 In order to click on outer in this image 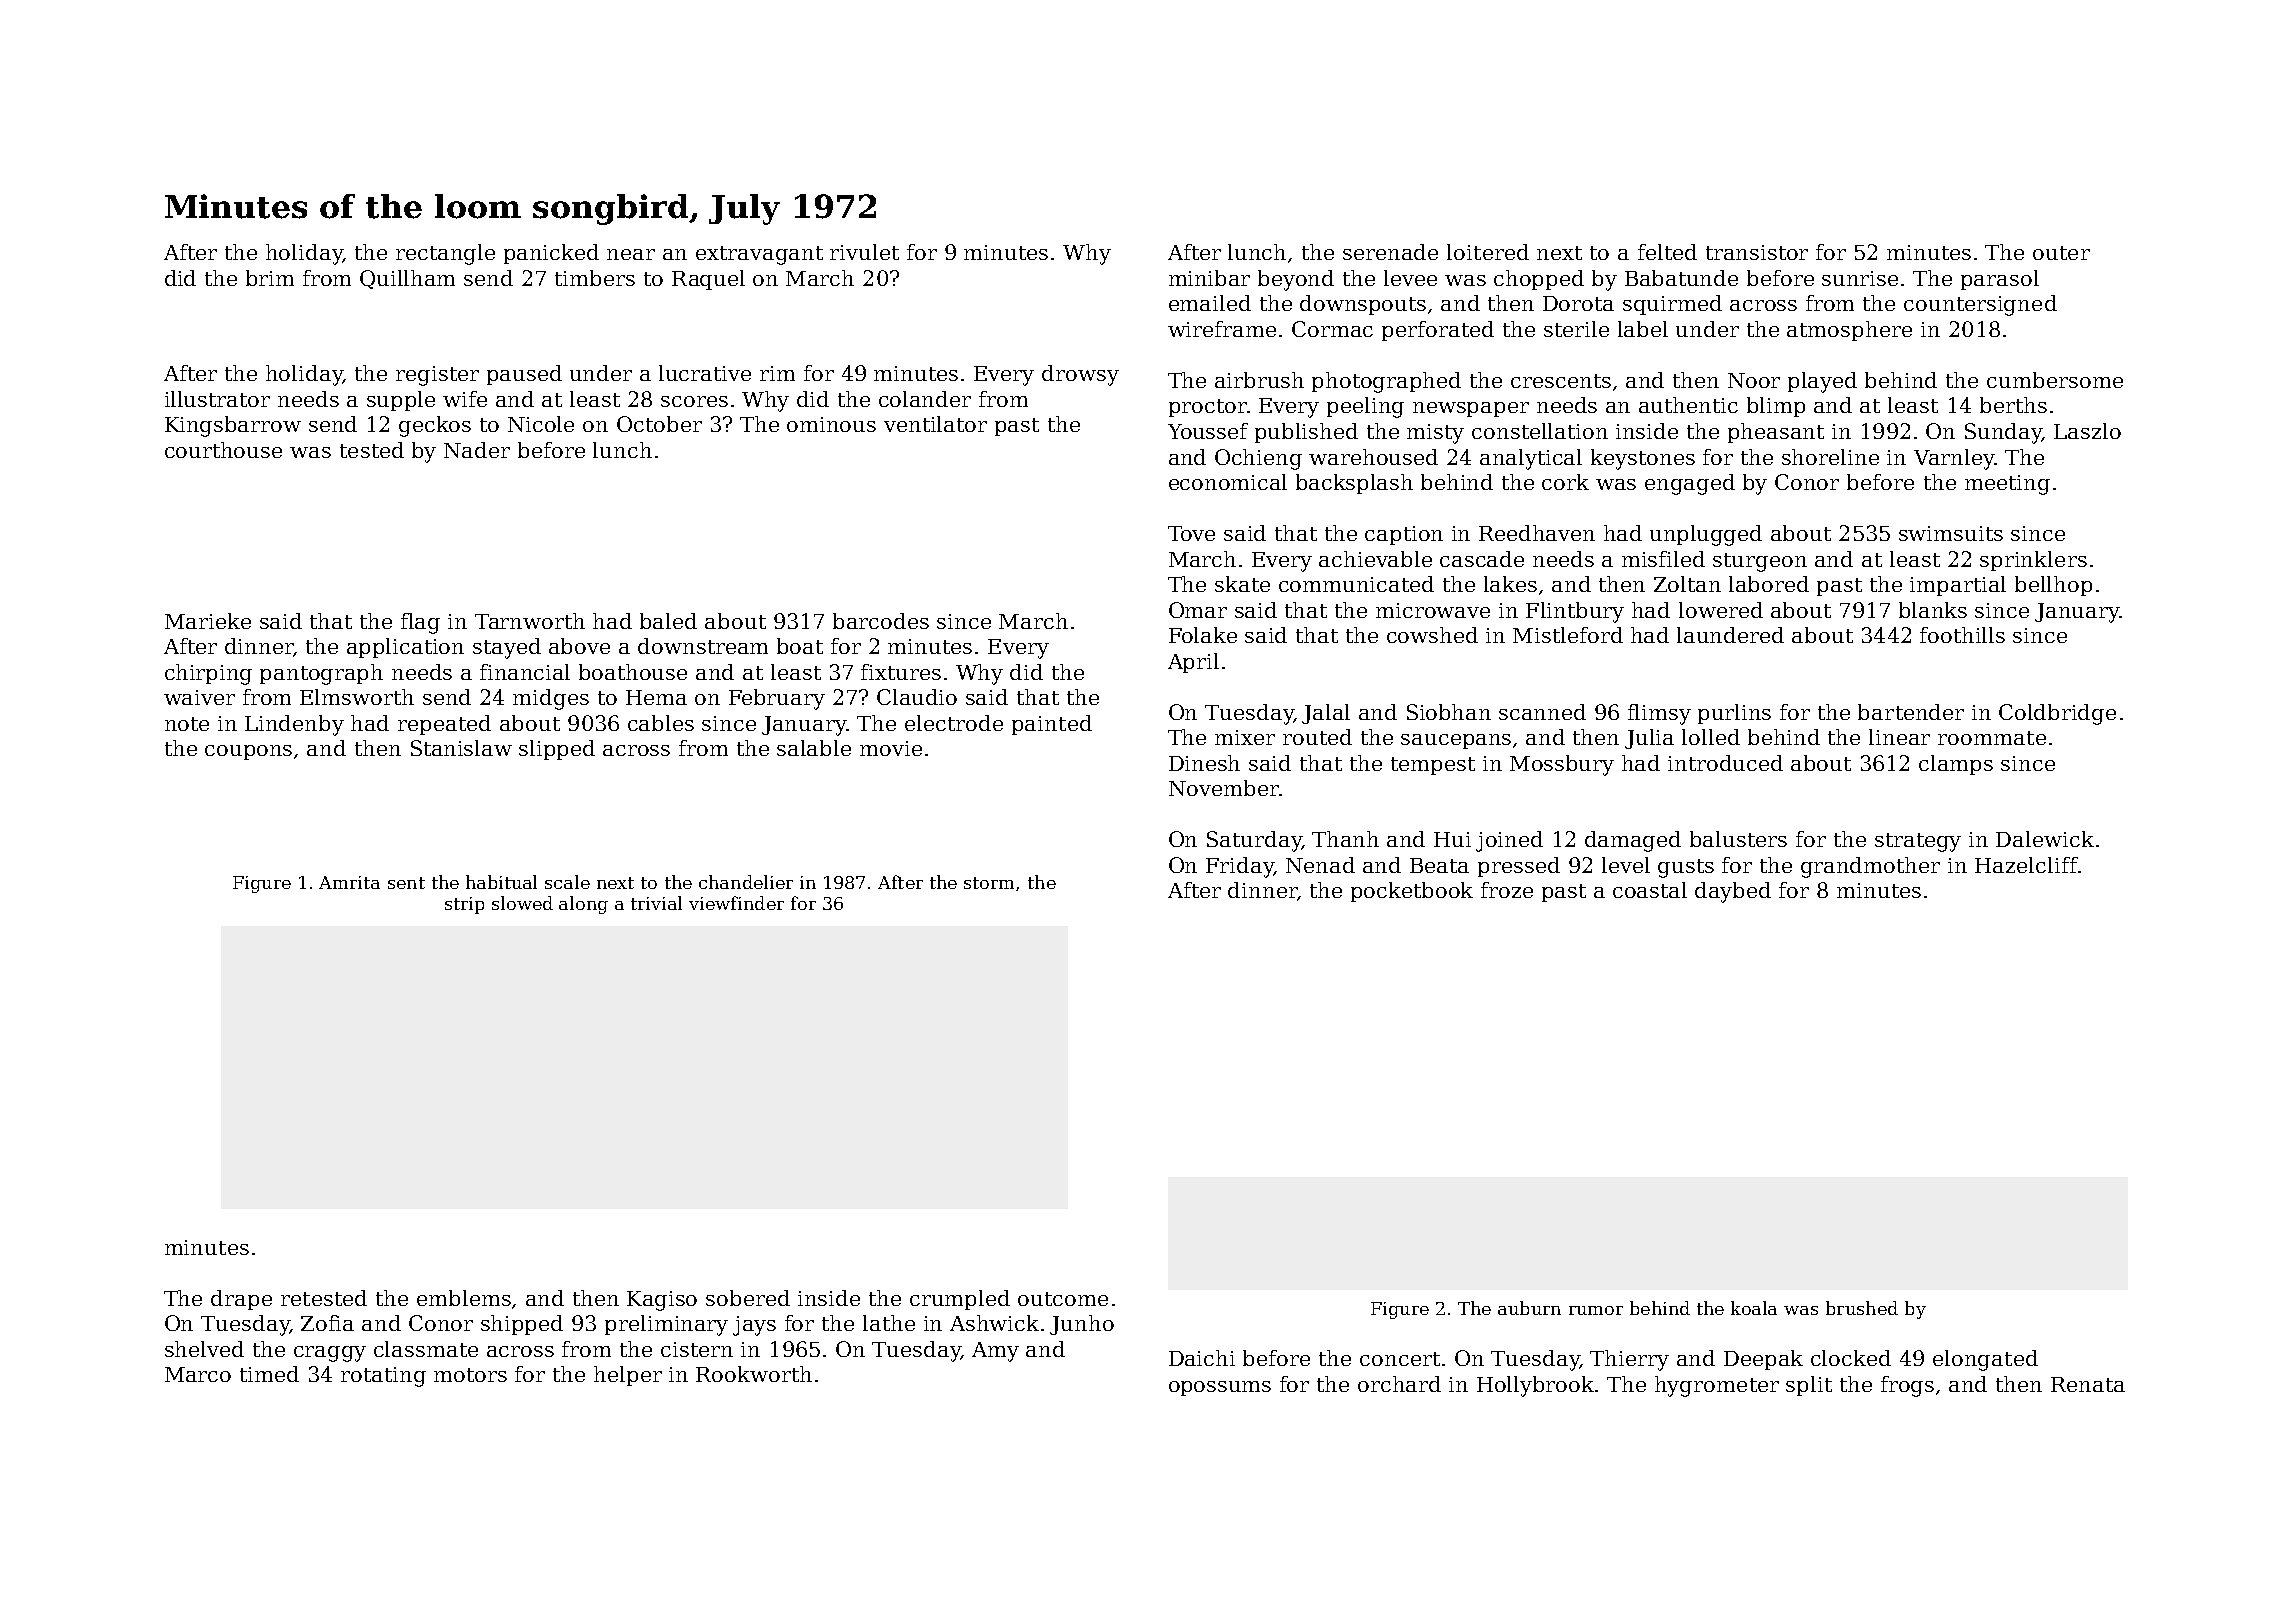, I will do `click(2061, 253)`.
